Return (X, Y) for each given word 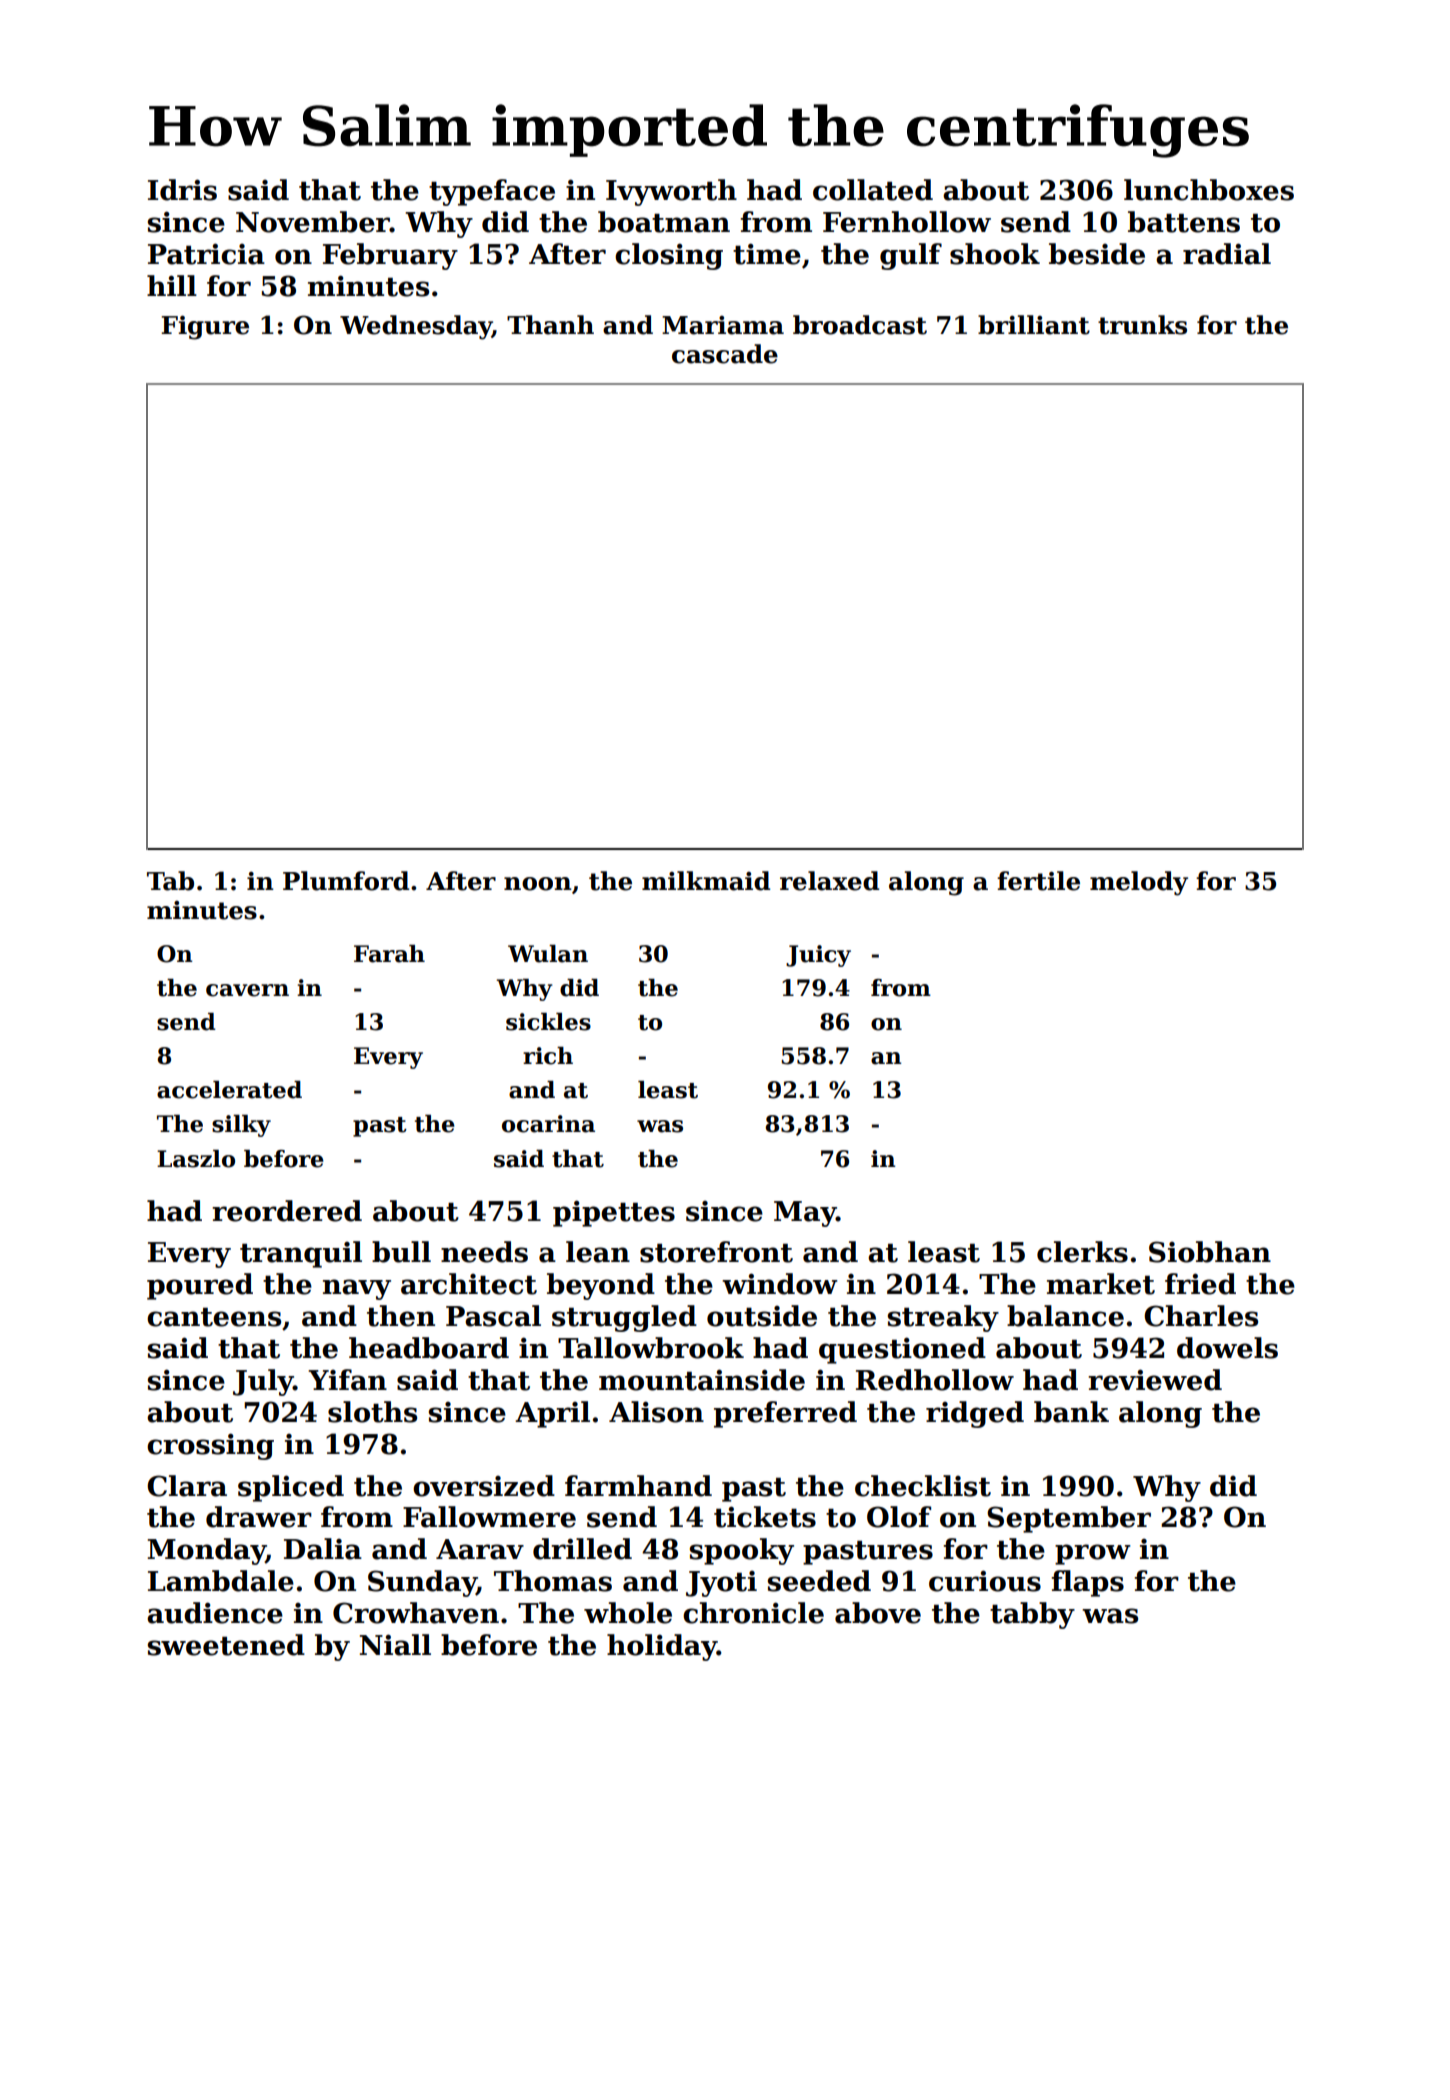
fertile (1038, 881)
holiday (662, 1647)
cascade (725, 354)
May (805, 1214)
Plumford (346, 881)
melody (1139, 883)
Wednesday (416, 327)
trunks (1142, 325)
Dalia (323, 1549)
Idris (182, 190)
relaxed (829, 881)
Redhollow (935, 1380)
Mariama (723, 325)
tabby (1032, 1615)
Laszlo (196, 1159)
